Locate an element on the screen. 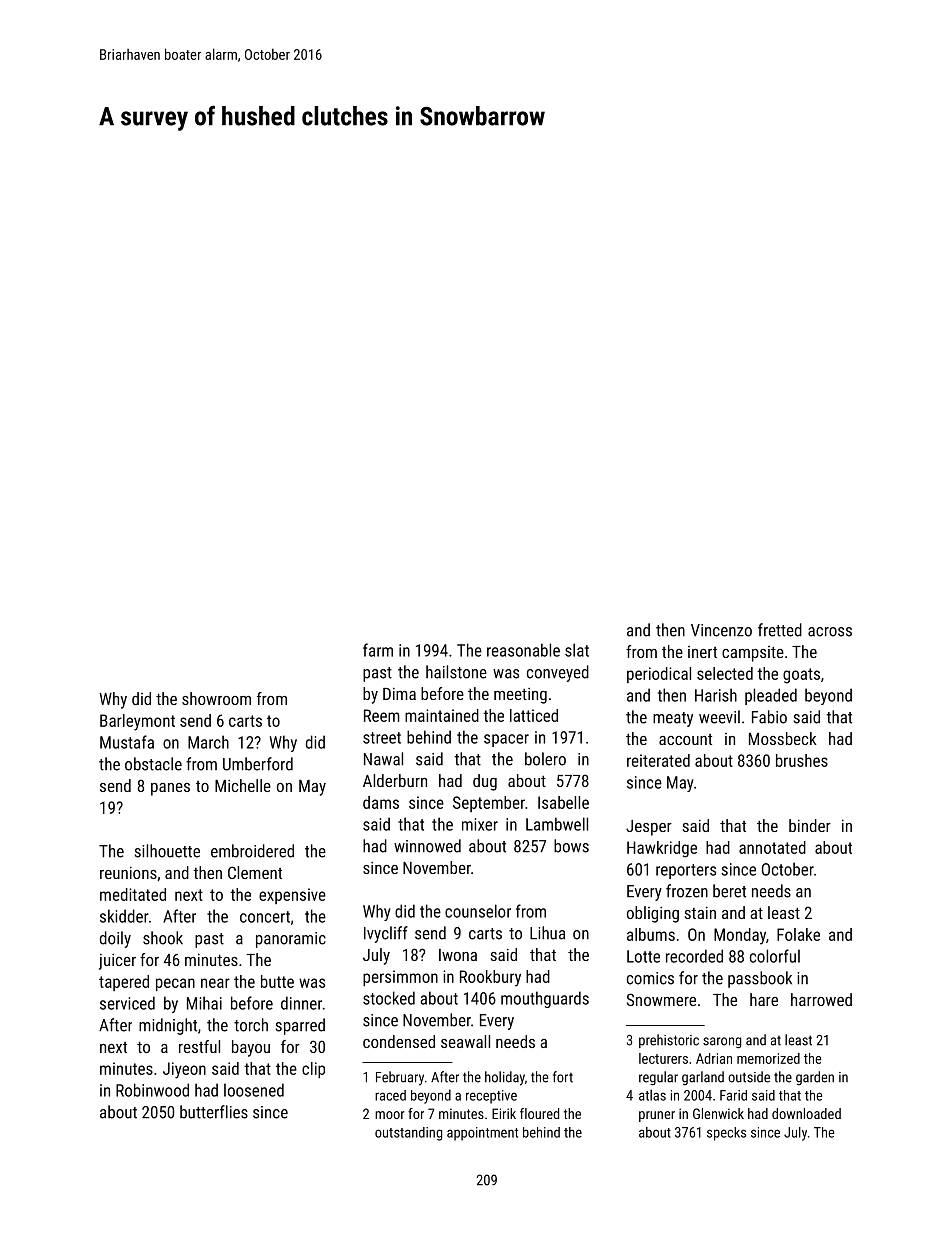 Image resolution: width=952 pixels, height=1233 pixels. memorized is located at coordinates (768, 1058).
